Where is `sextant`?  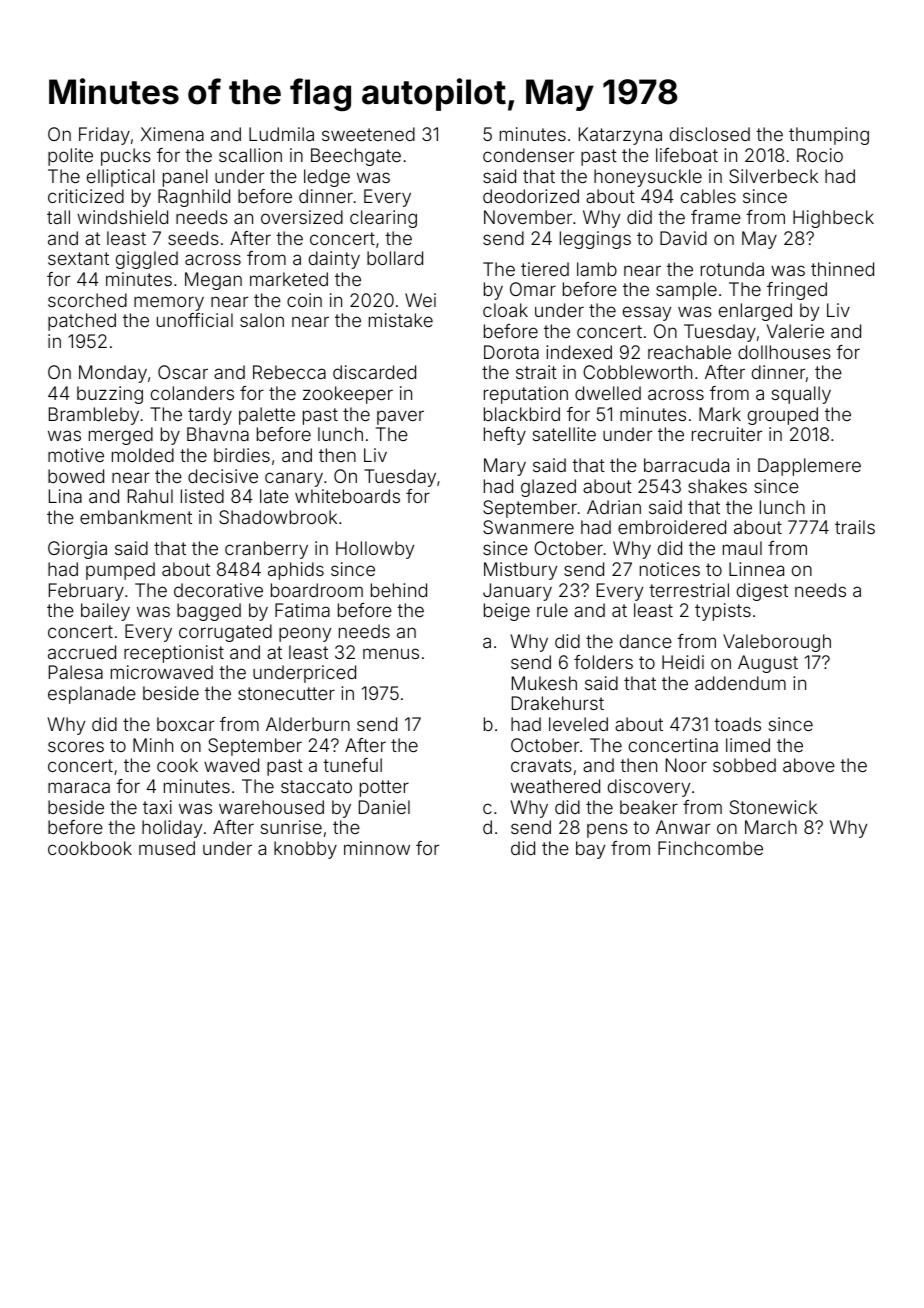
sextant is located at coordinates (78, 258).
